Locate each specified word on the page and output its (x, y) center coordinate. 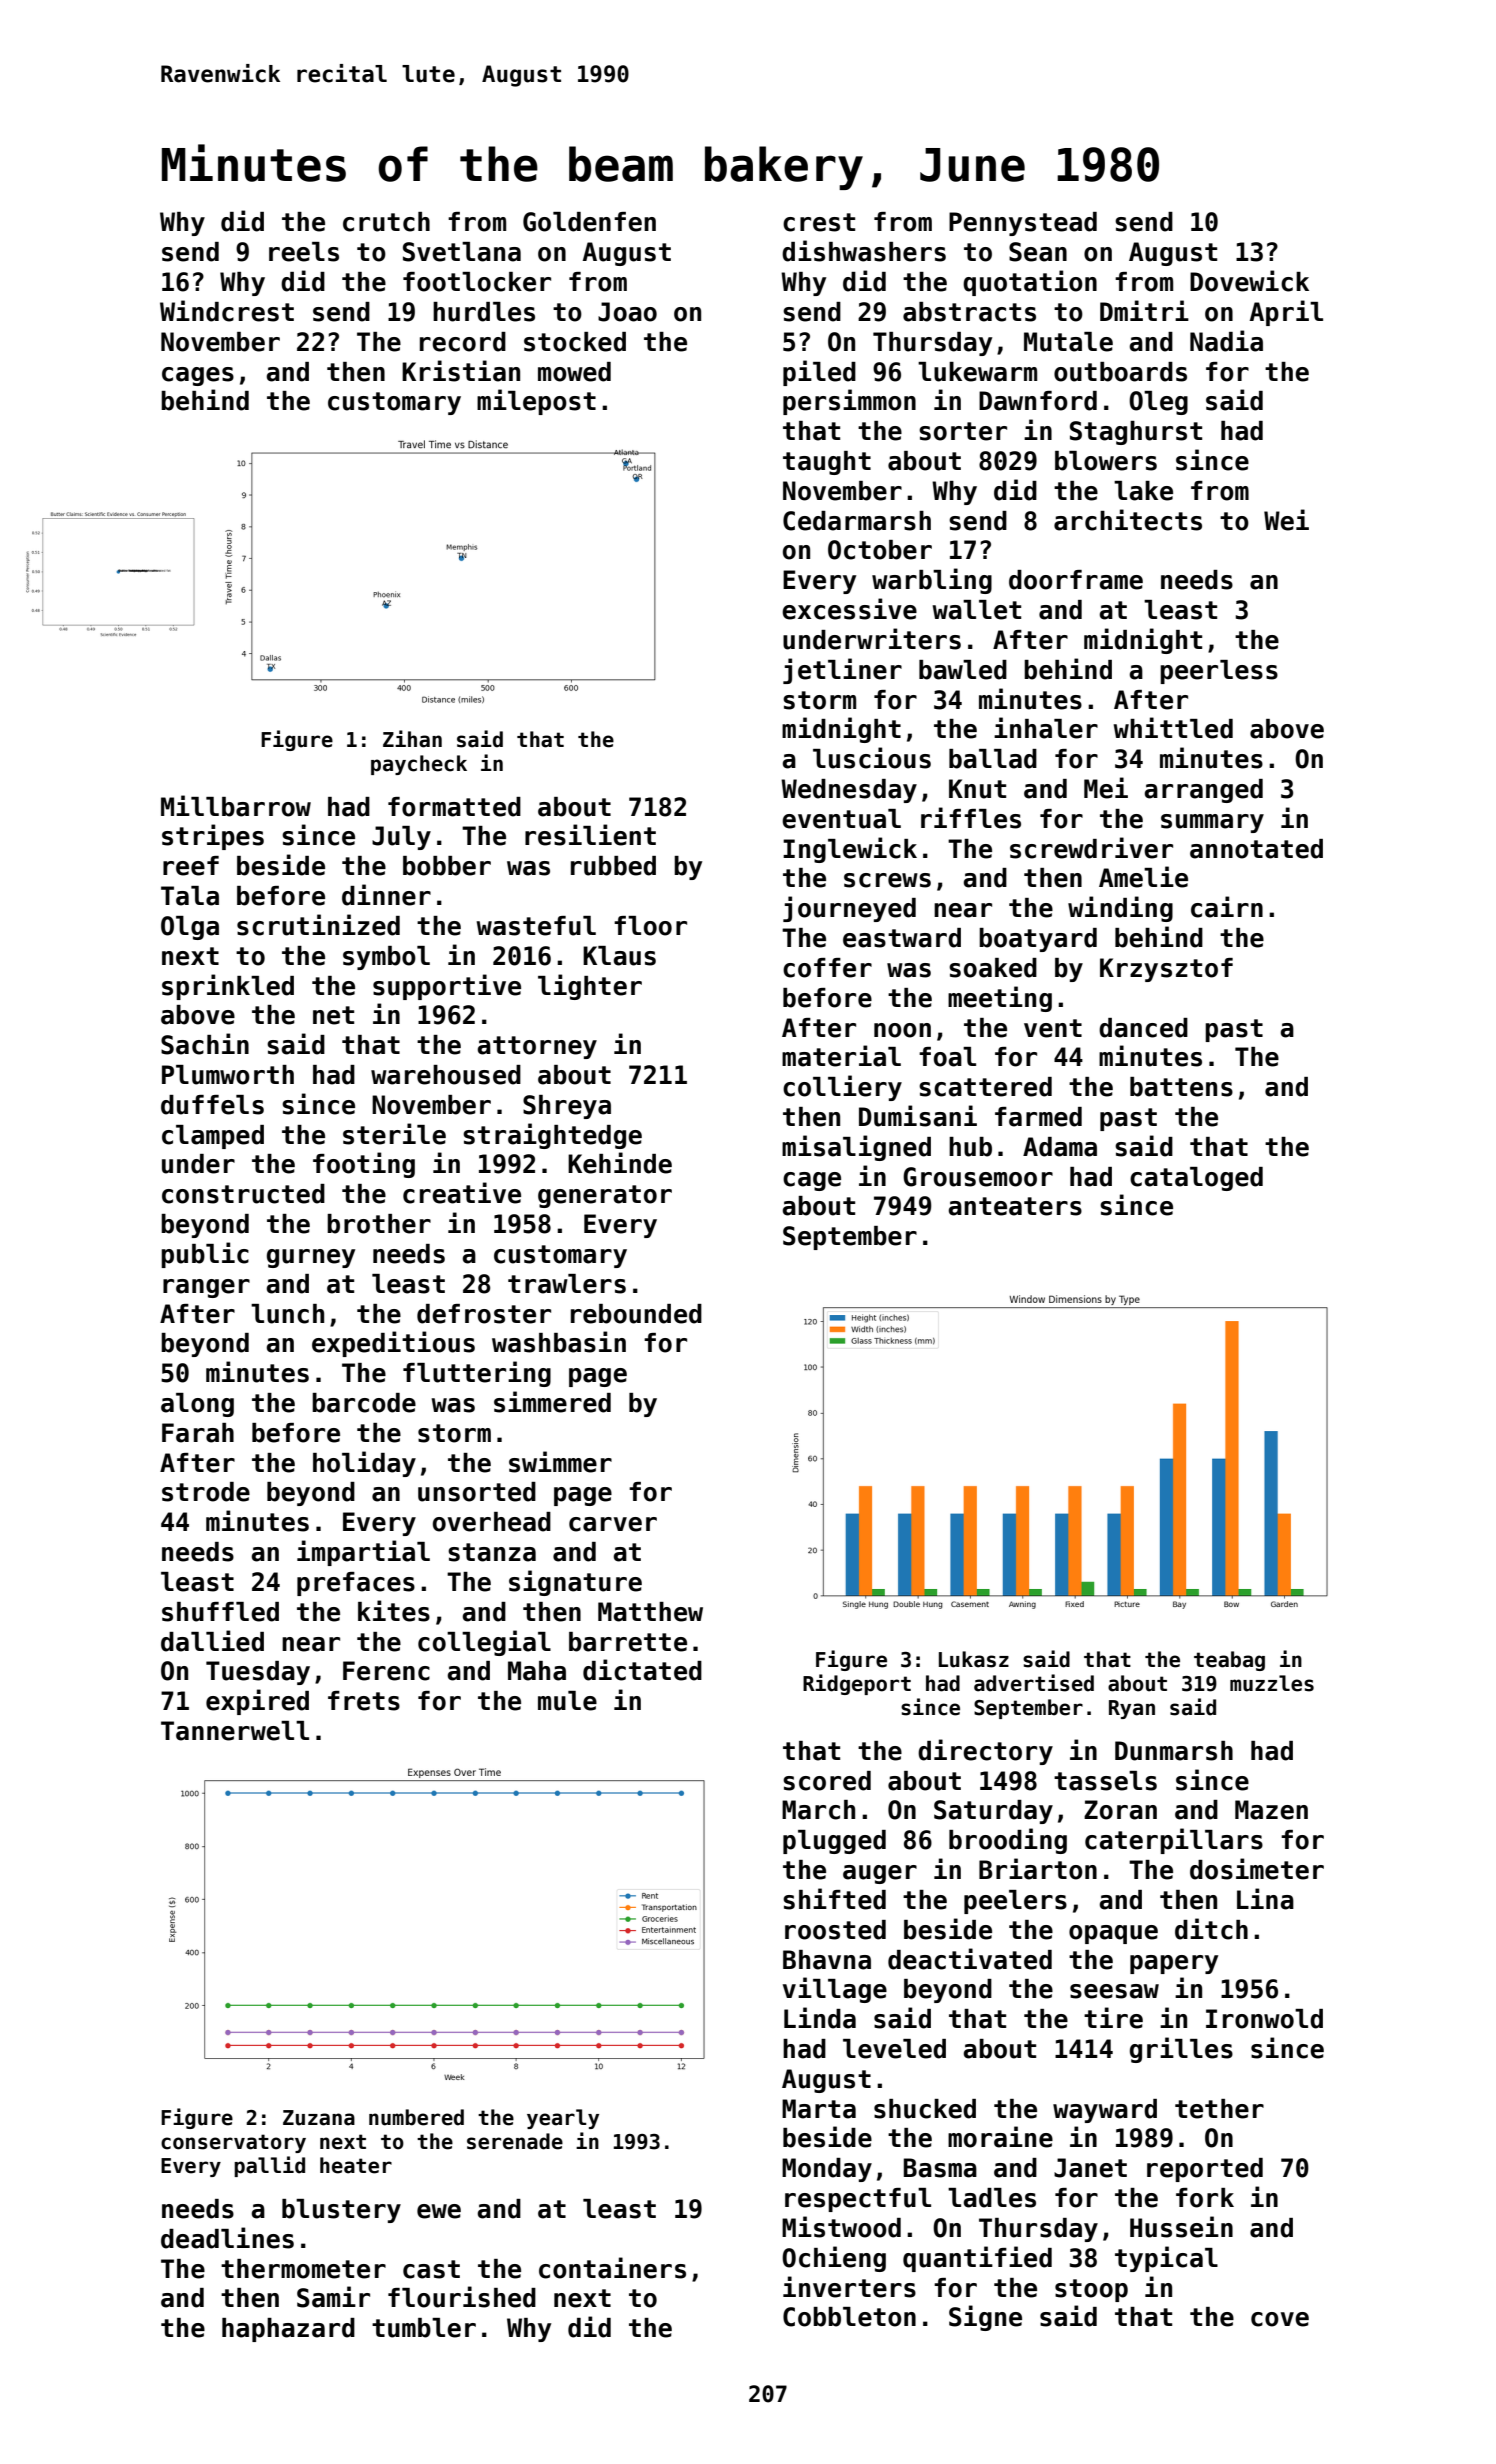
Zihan (412, 739)
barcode (364, 1403)
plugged (834, 1842)
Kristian (461, 371)
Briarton (1038, 1869)
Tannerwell (235, 1731)
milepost (536, 402)
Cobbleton (849, 2317)
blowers (1106, 461)
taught (827, 463)
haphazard (288, 2330)
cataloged (1196, 1179)
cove (1280, 2319)
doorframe (1076, 580)
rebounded (636, 1314)
